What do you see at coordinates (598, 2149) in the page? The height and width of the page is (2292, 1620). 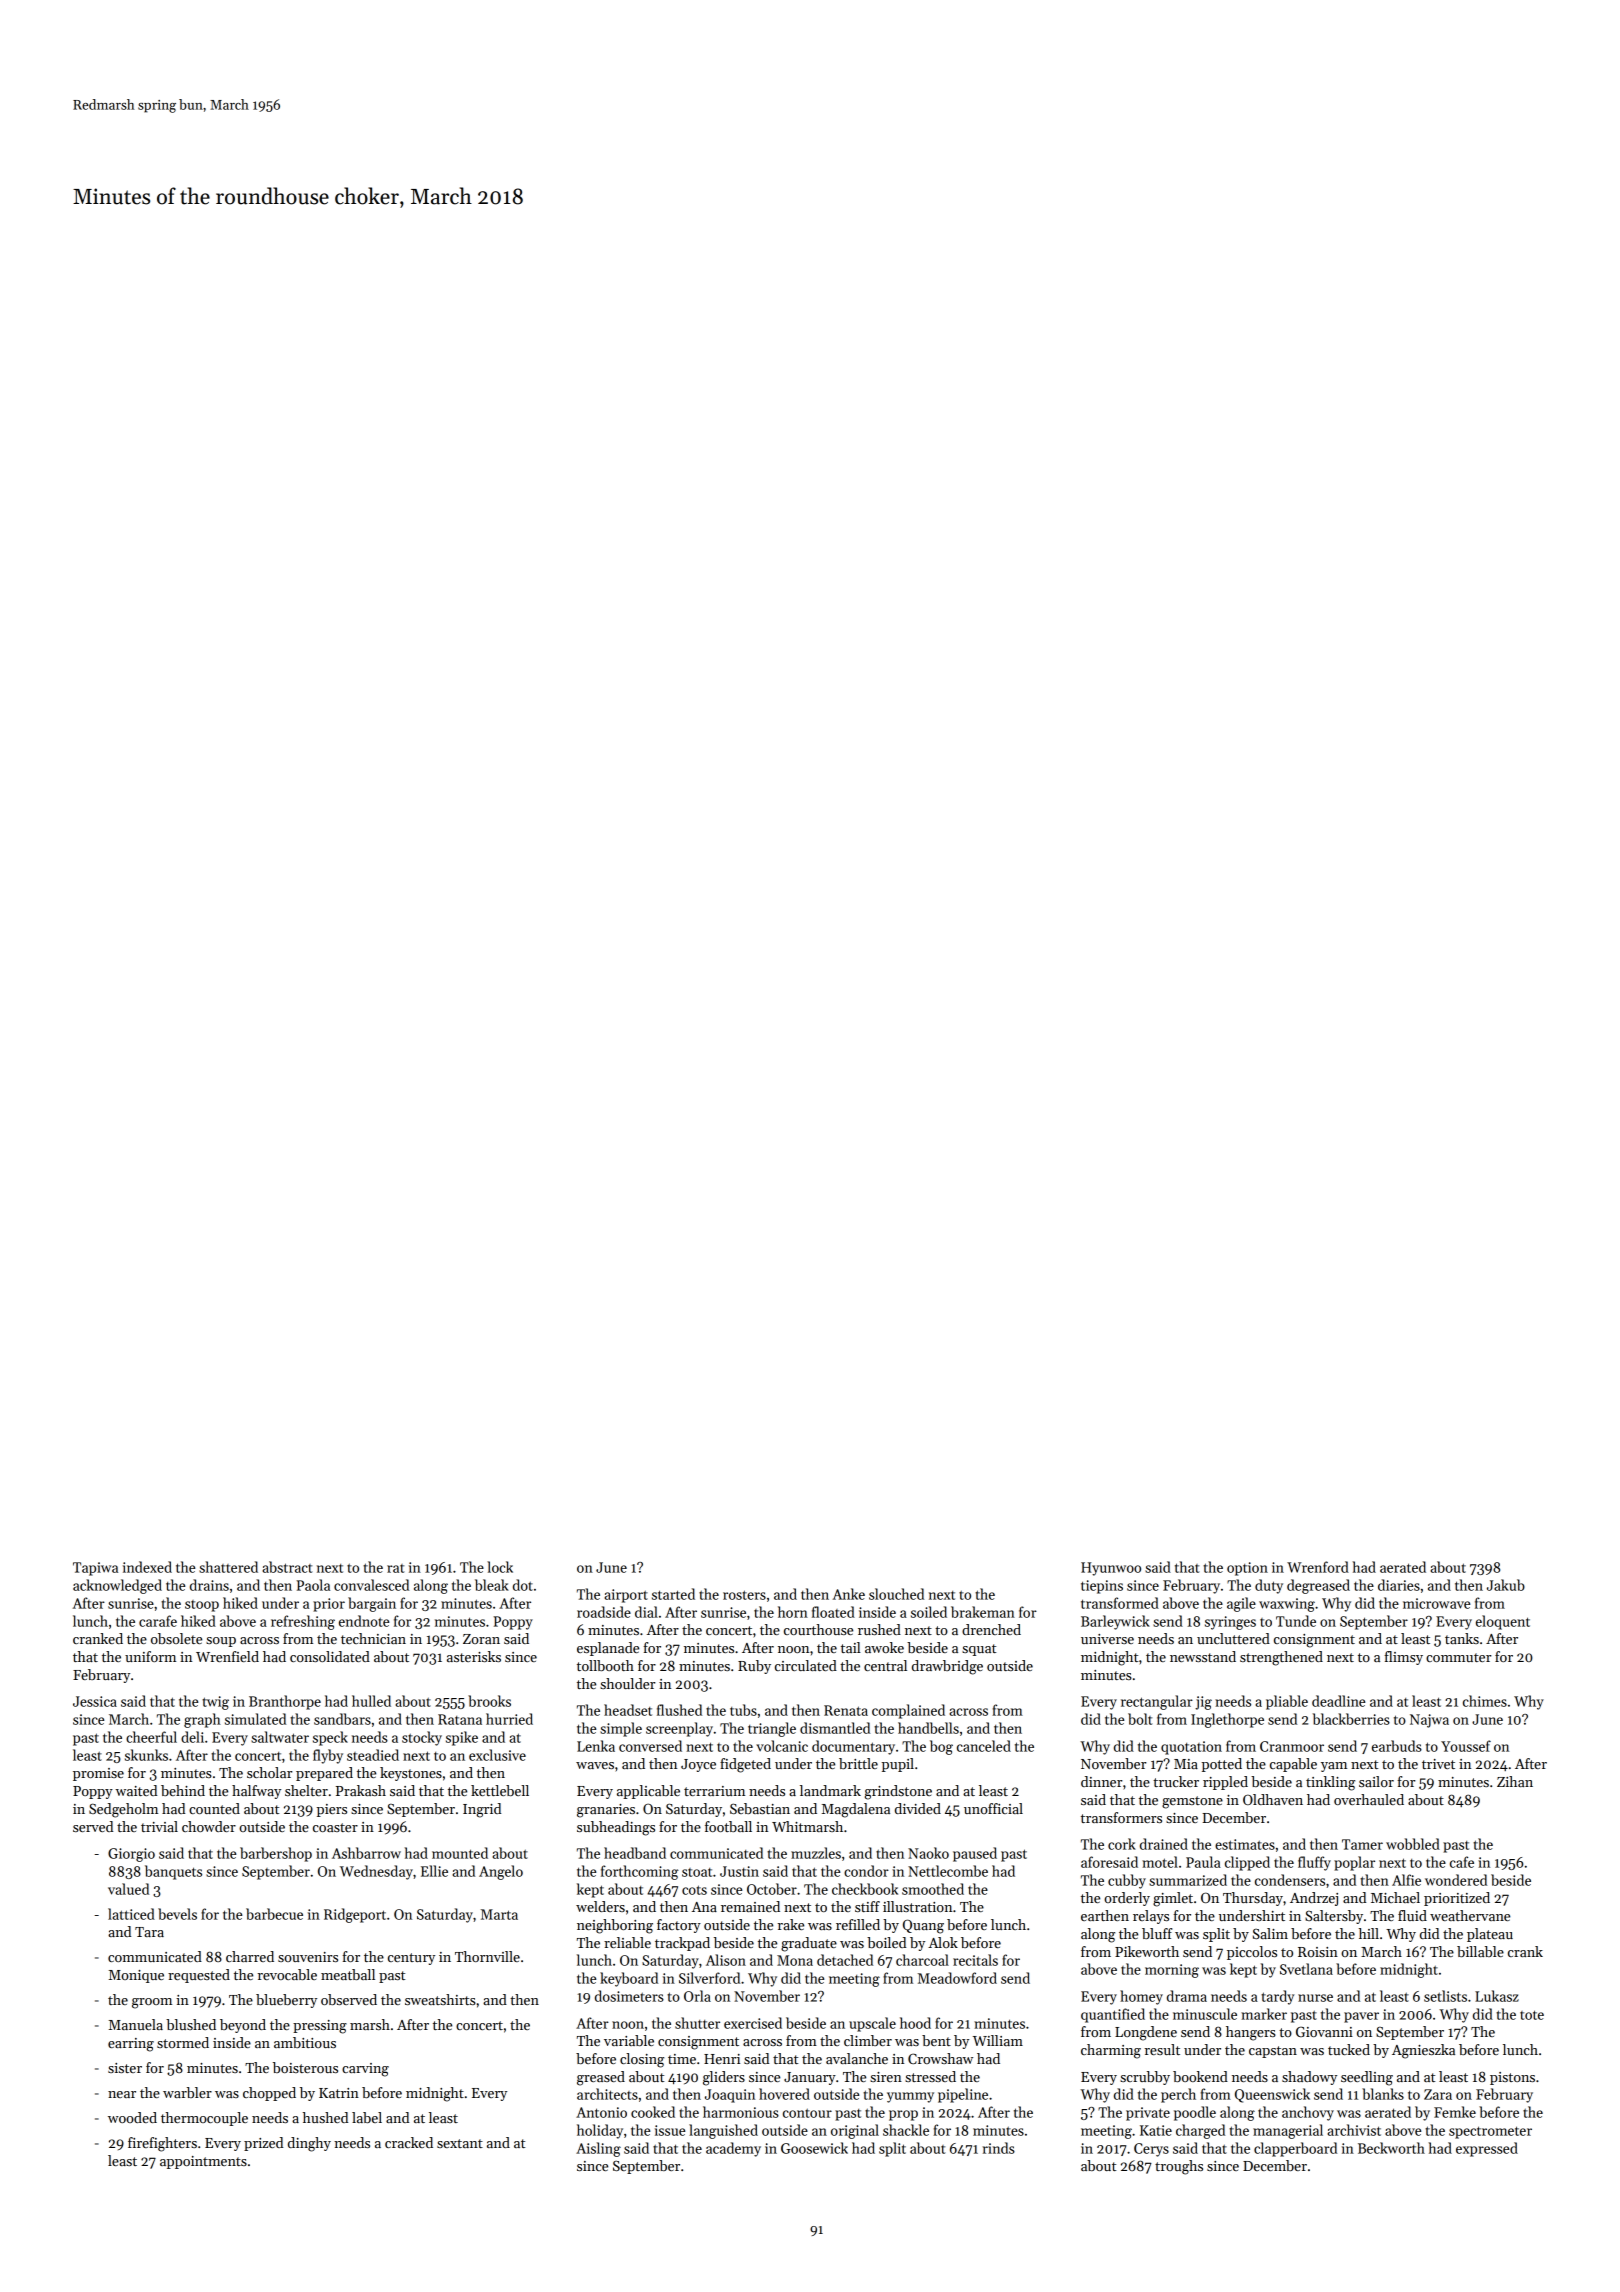 I see `Aisling` at bounding box center [598, 2149].
